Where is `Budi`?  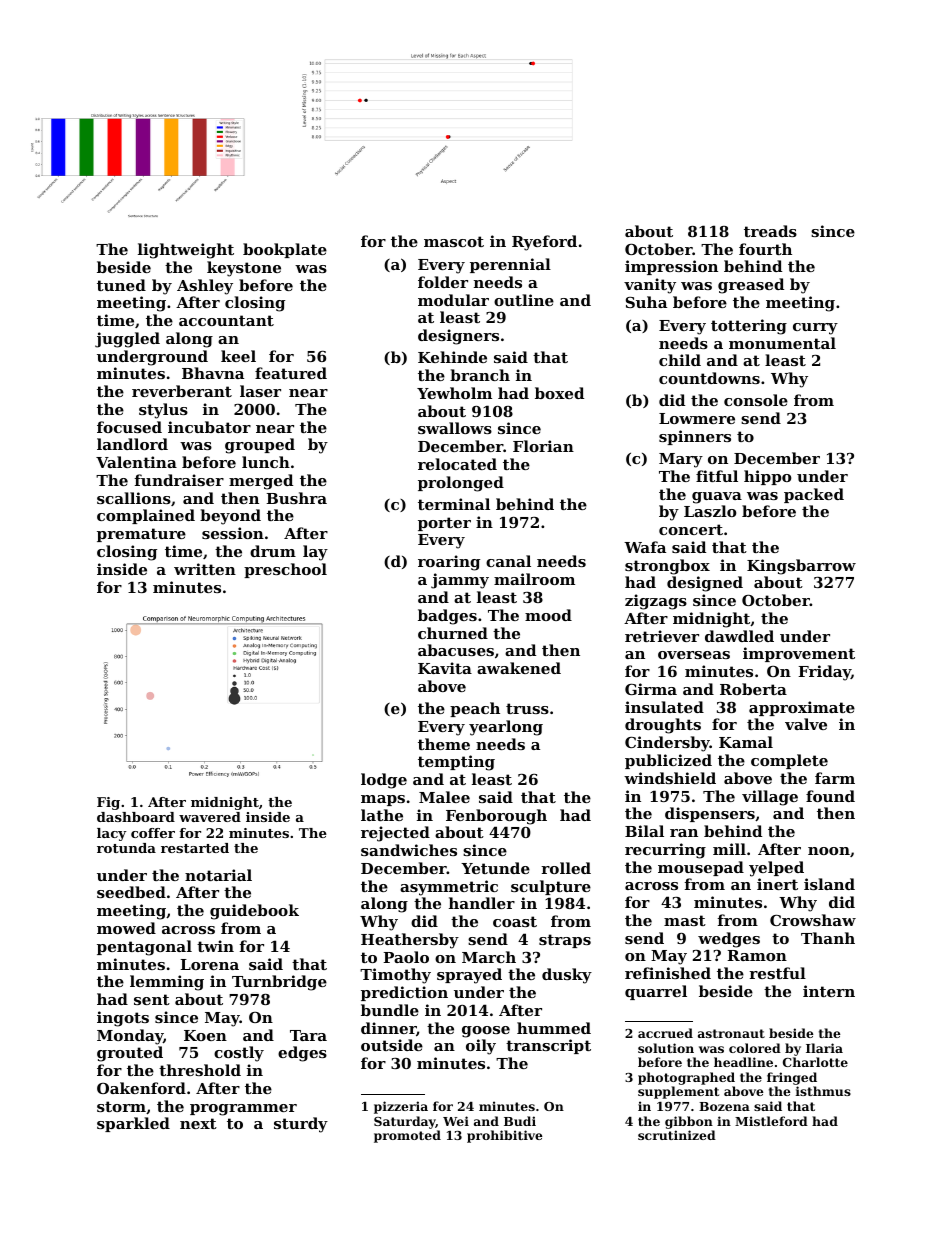
Budi is located at coordinates (520, 1121).
